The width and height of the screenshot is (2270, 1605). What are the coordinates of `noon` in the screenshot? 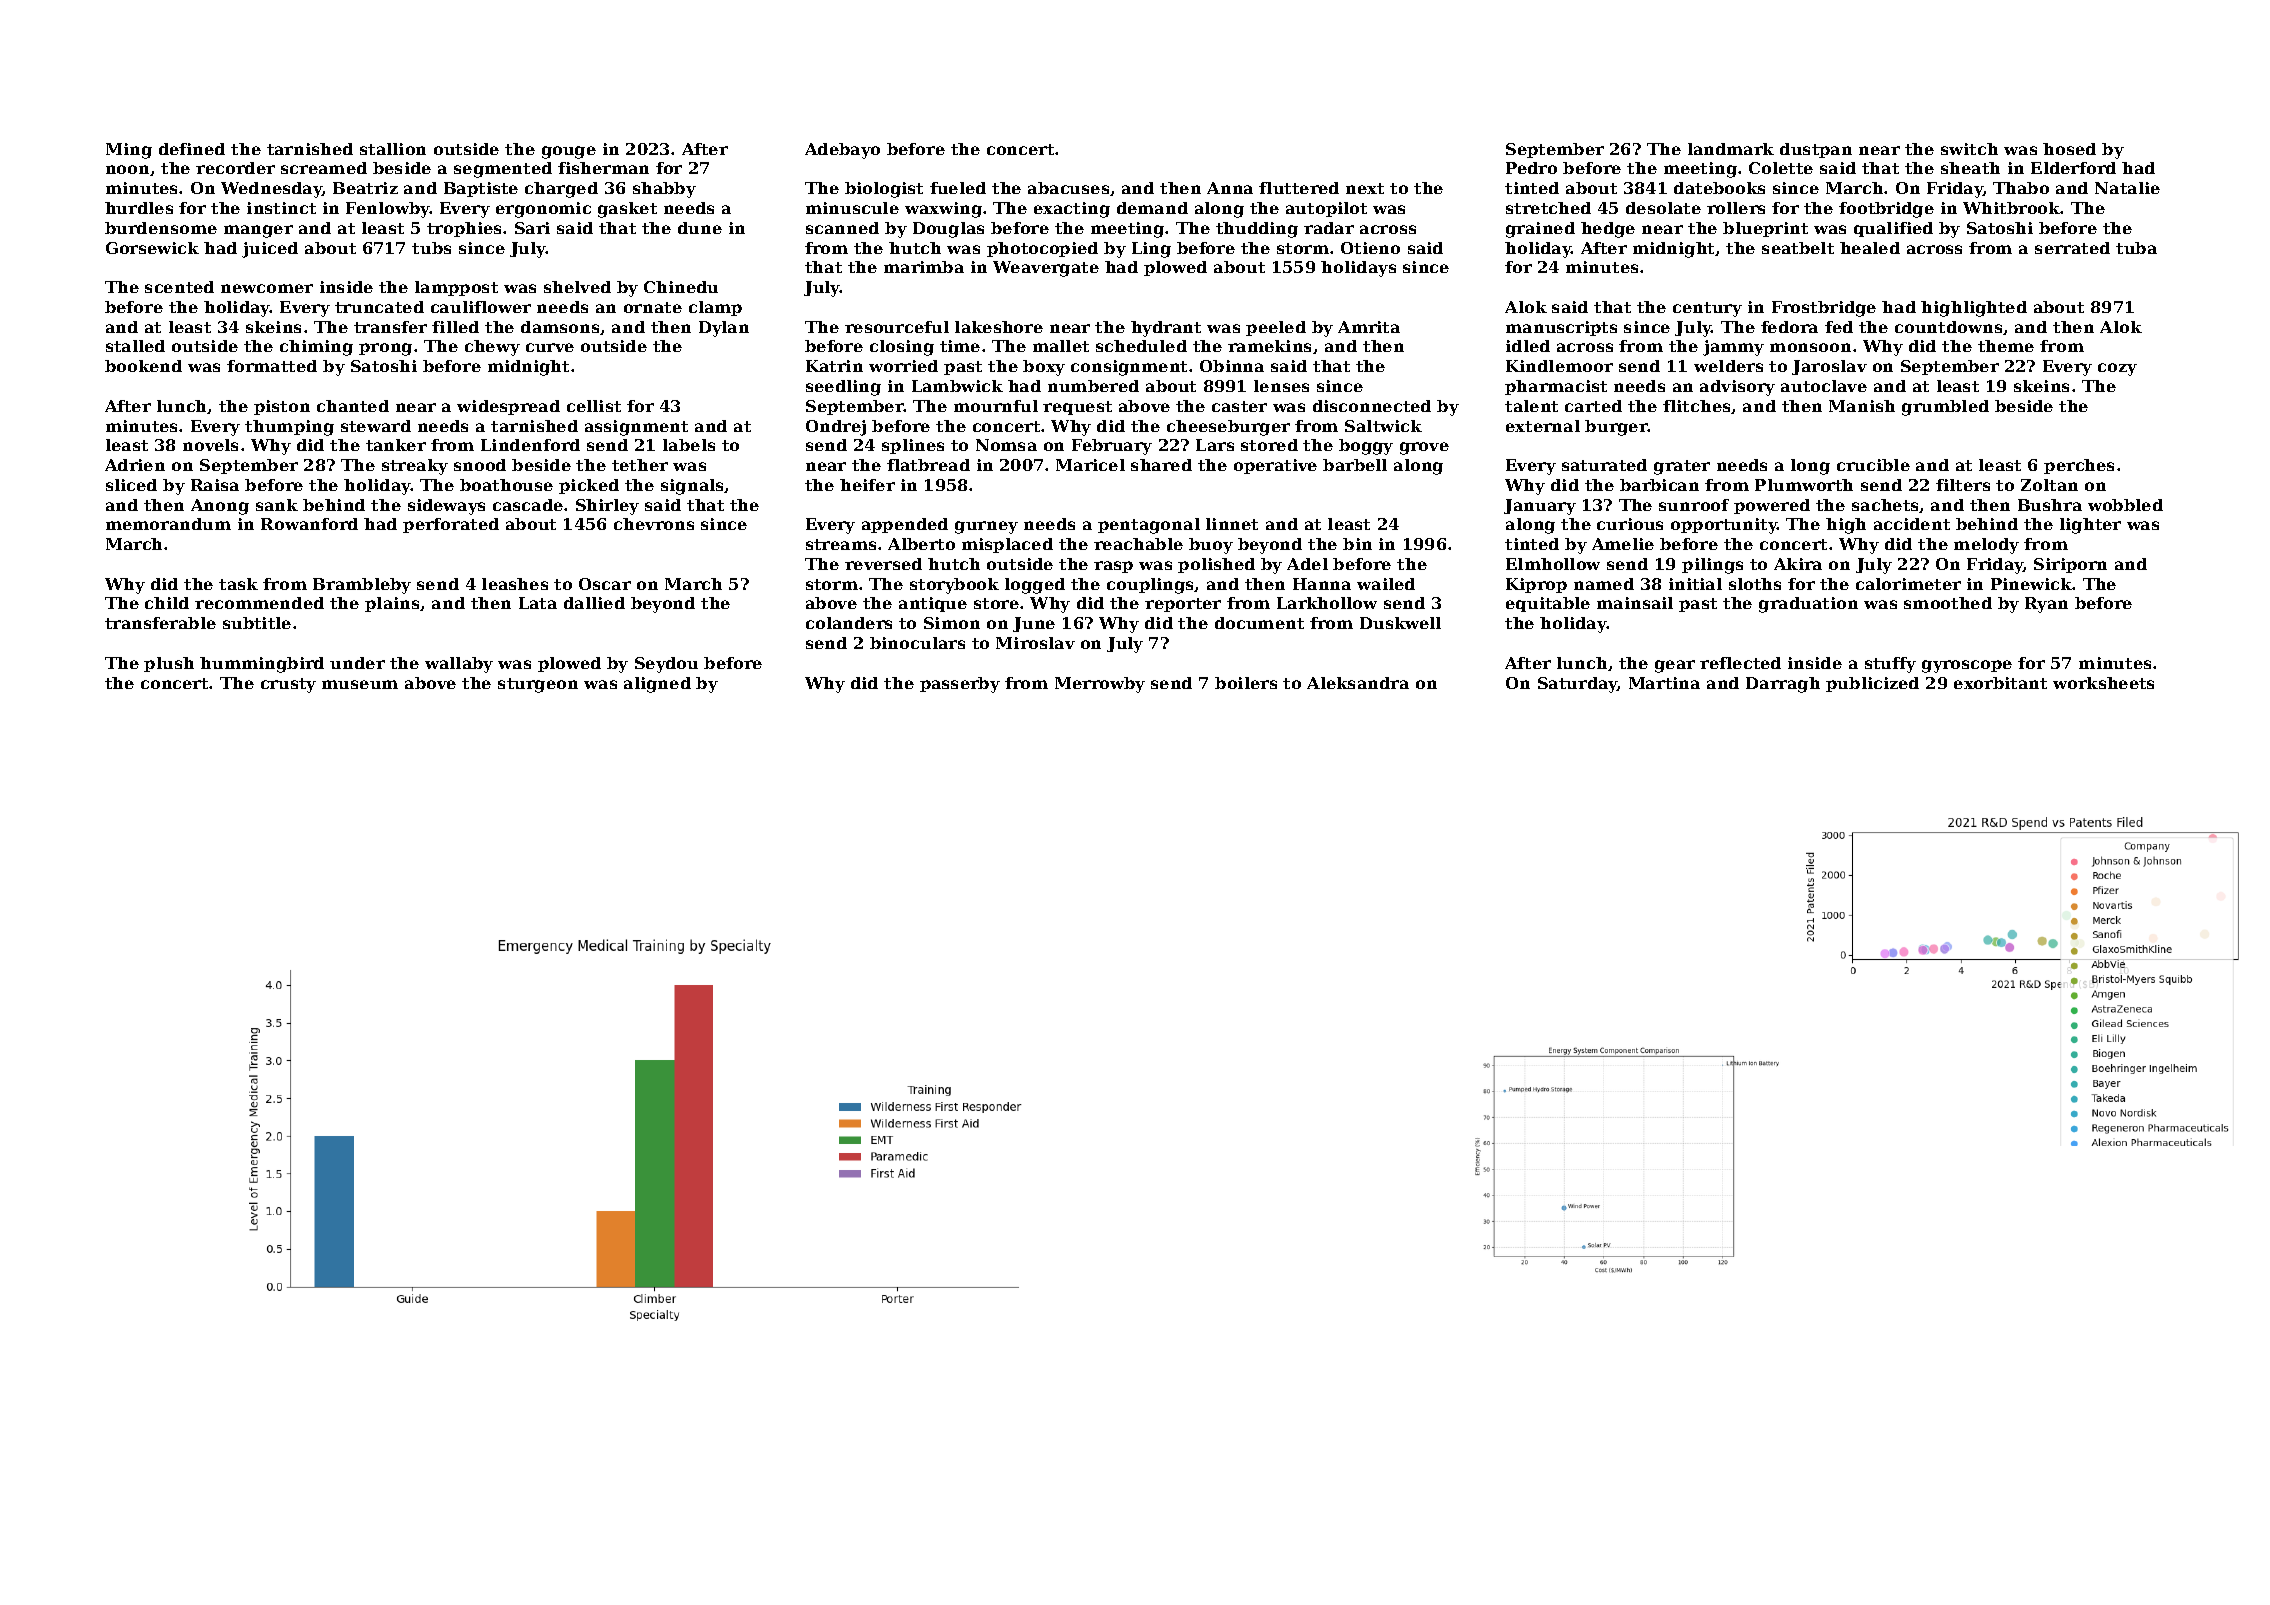 It's located at (127, 169).
